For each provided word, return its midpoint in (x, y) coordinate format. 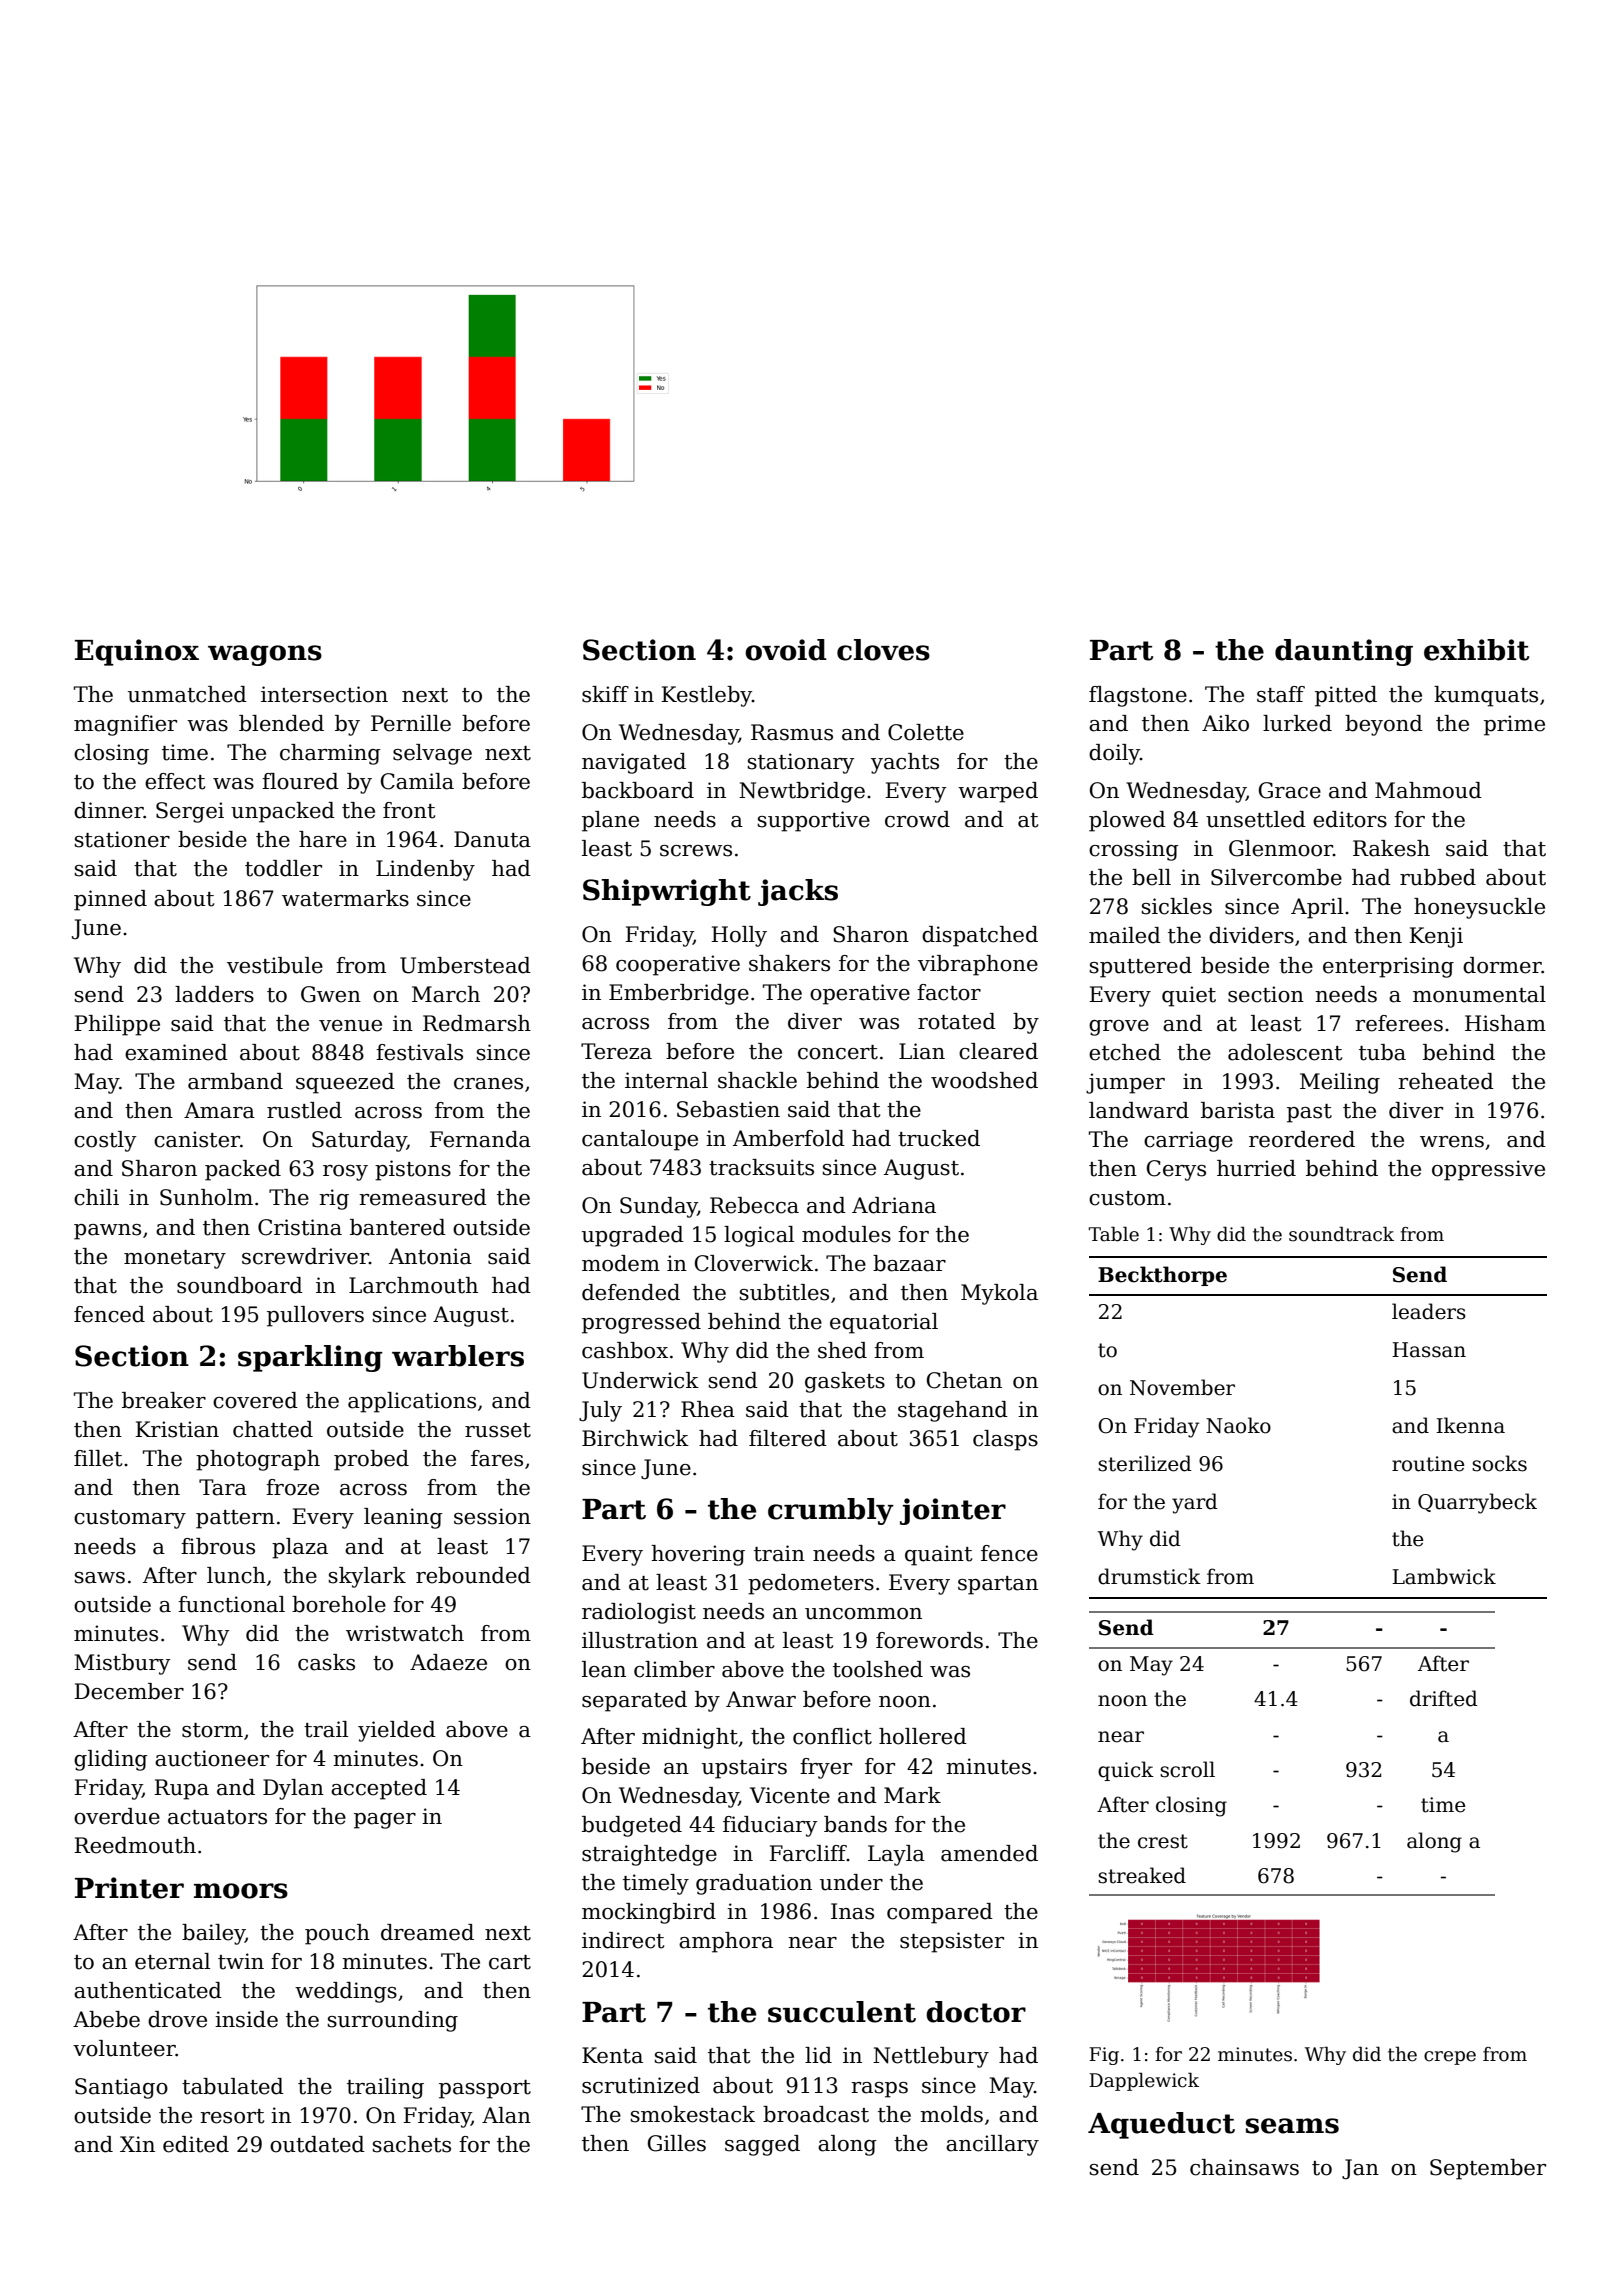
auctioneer (212, 1758)
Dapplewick (1144, 2081)
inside (246, 2019)
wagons (265, 655)
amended (989, 1853)
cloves (883, 650)
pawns (107, 1232)
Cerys (1176, 1170)
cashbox (625, 1350)
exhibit (1476, 650)
